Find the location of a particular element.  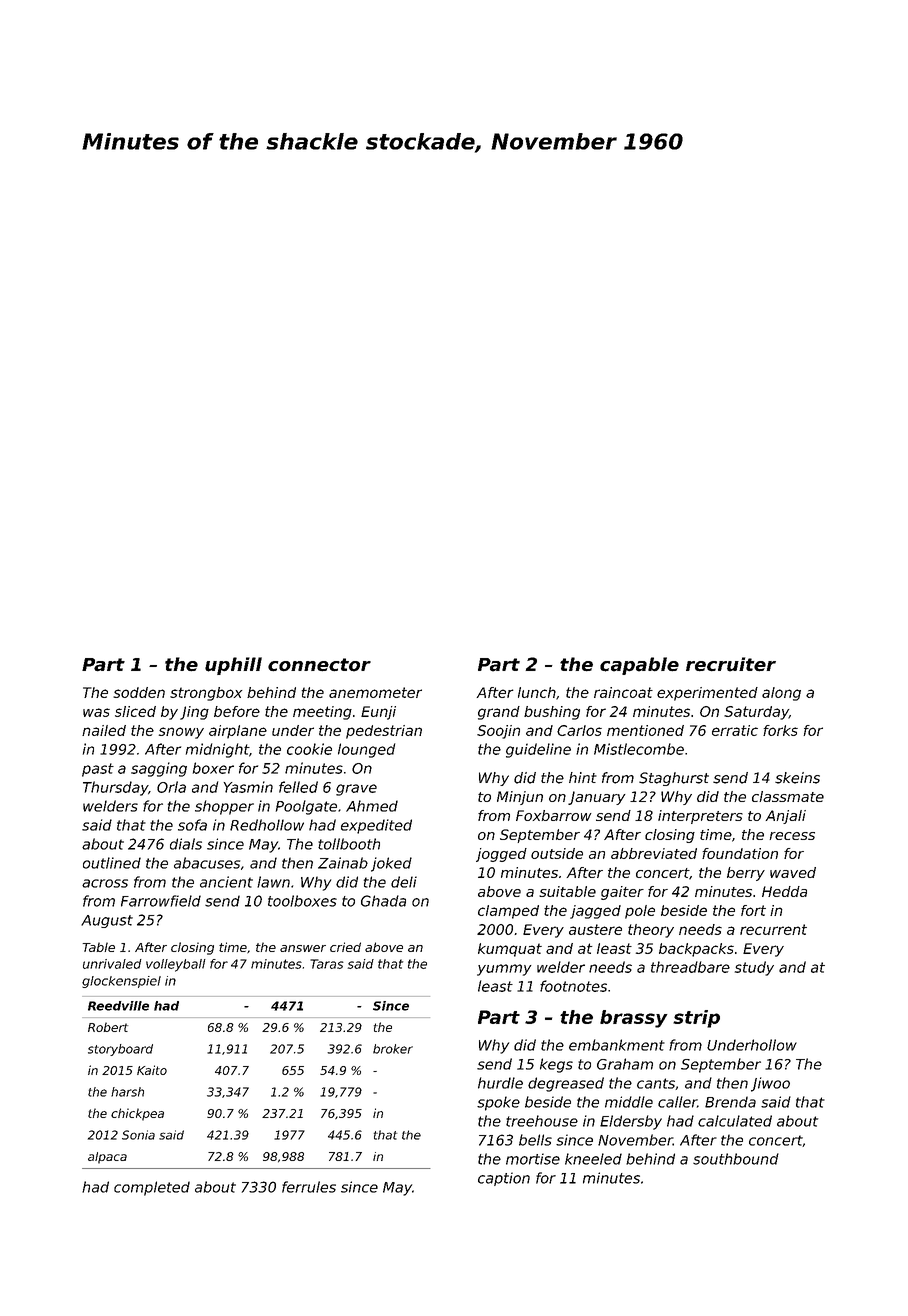

Jiwoo is located at coordinates (770, 1084).
